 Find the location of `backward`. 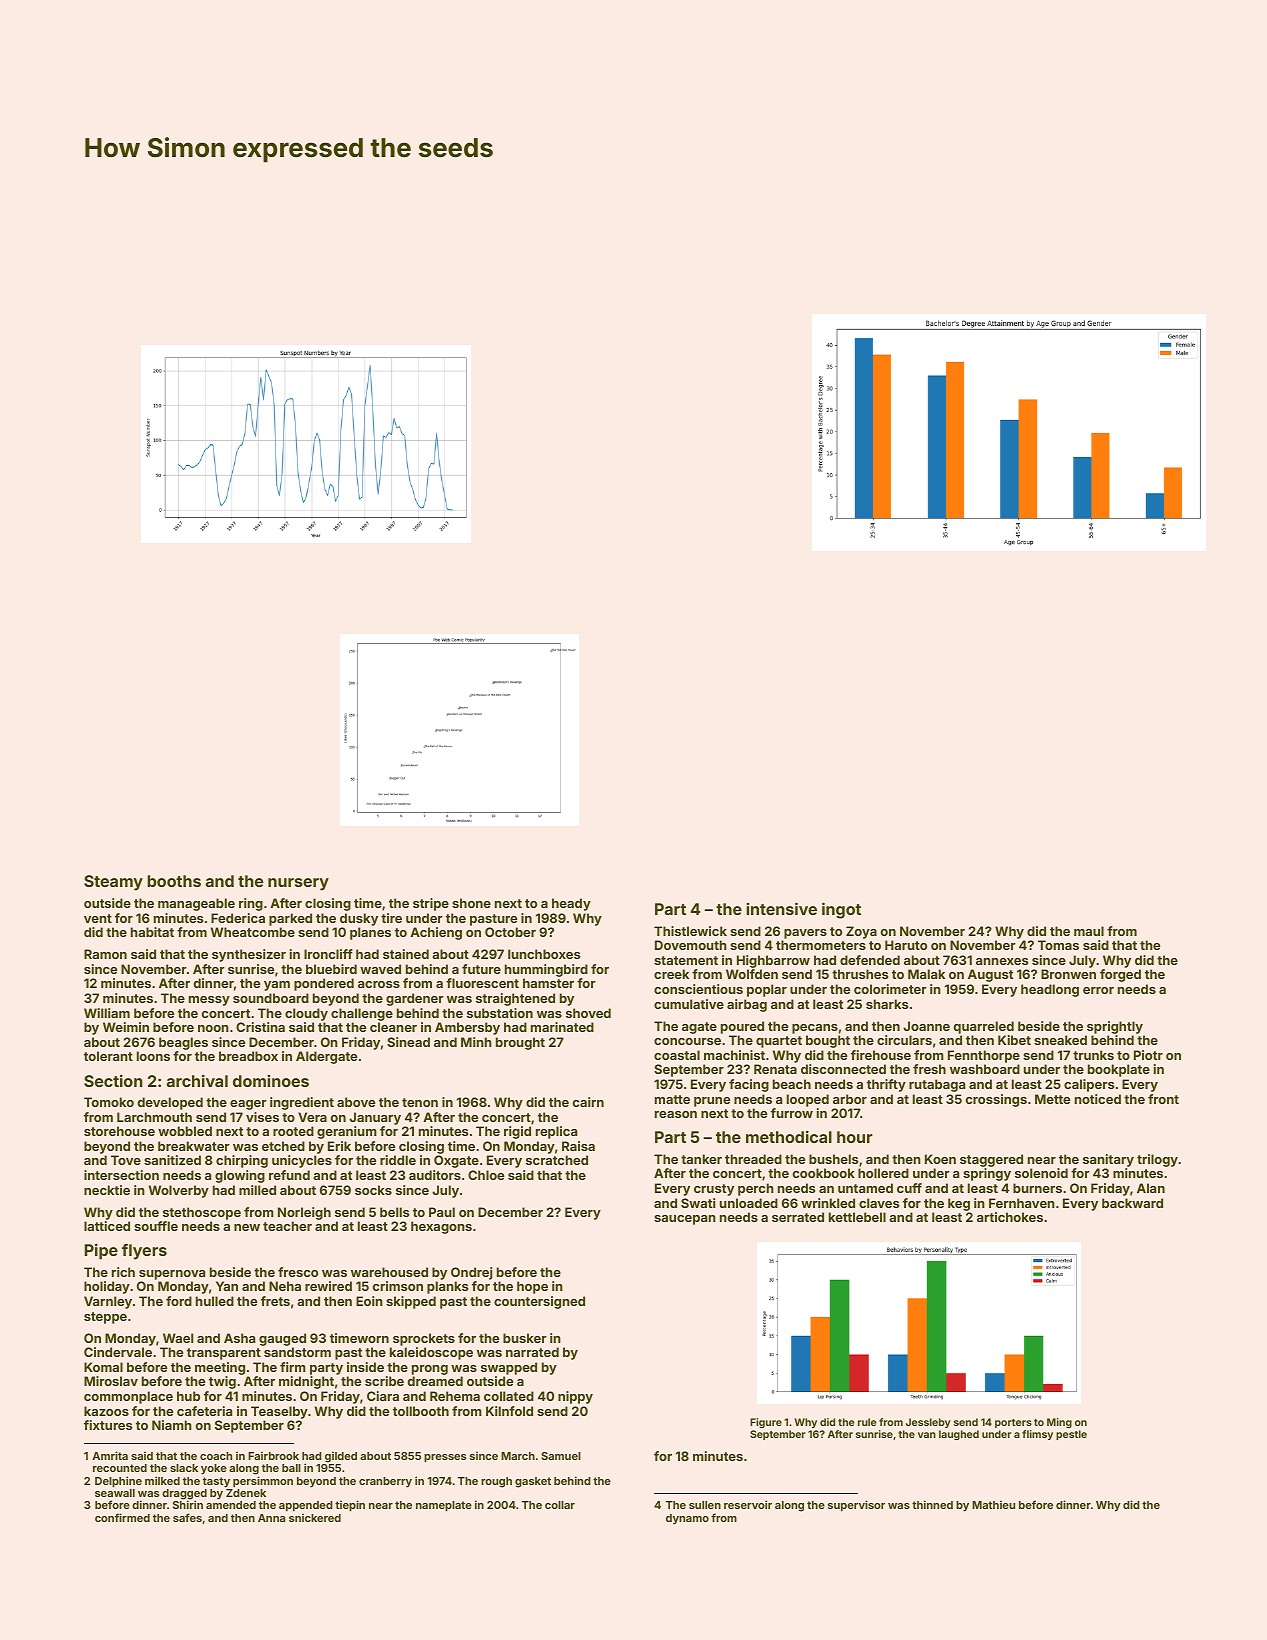

backward is located at coordinates (1132, 1203).
